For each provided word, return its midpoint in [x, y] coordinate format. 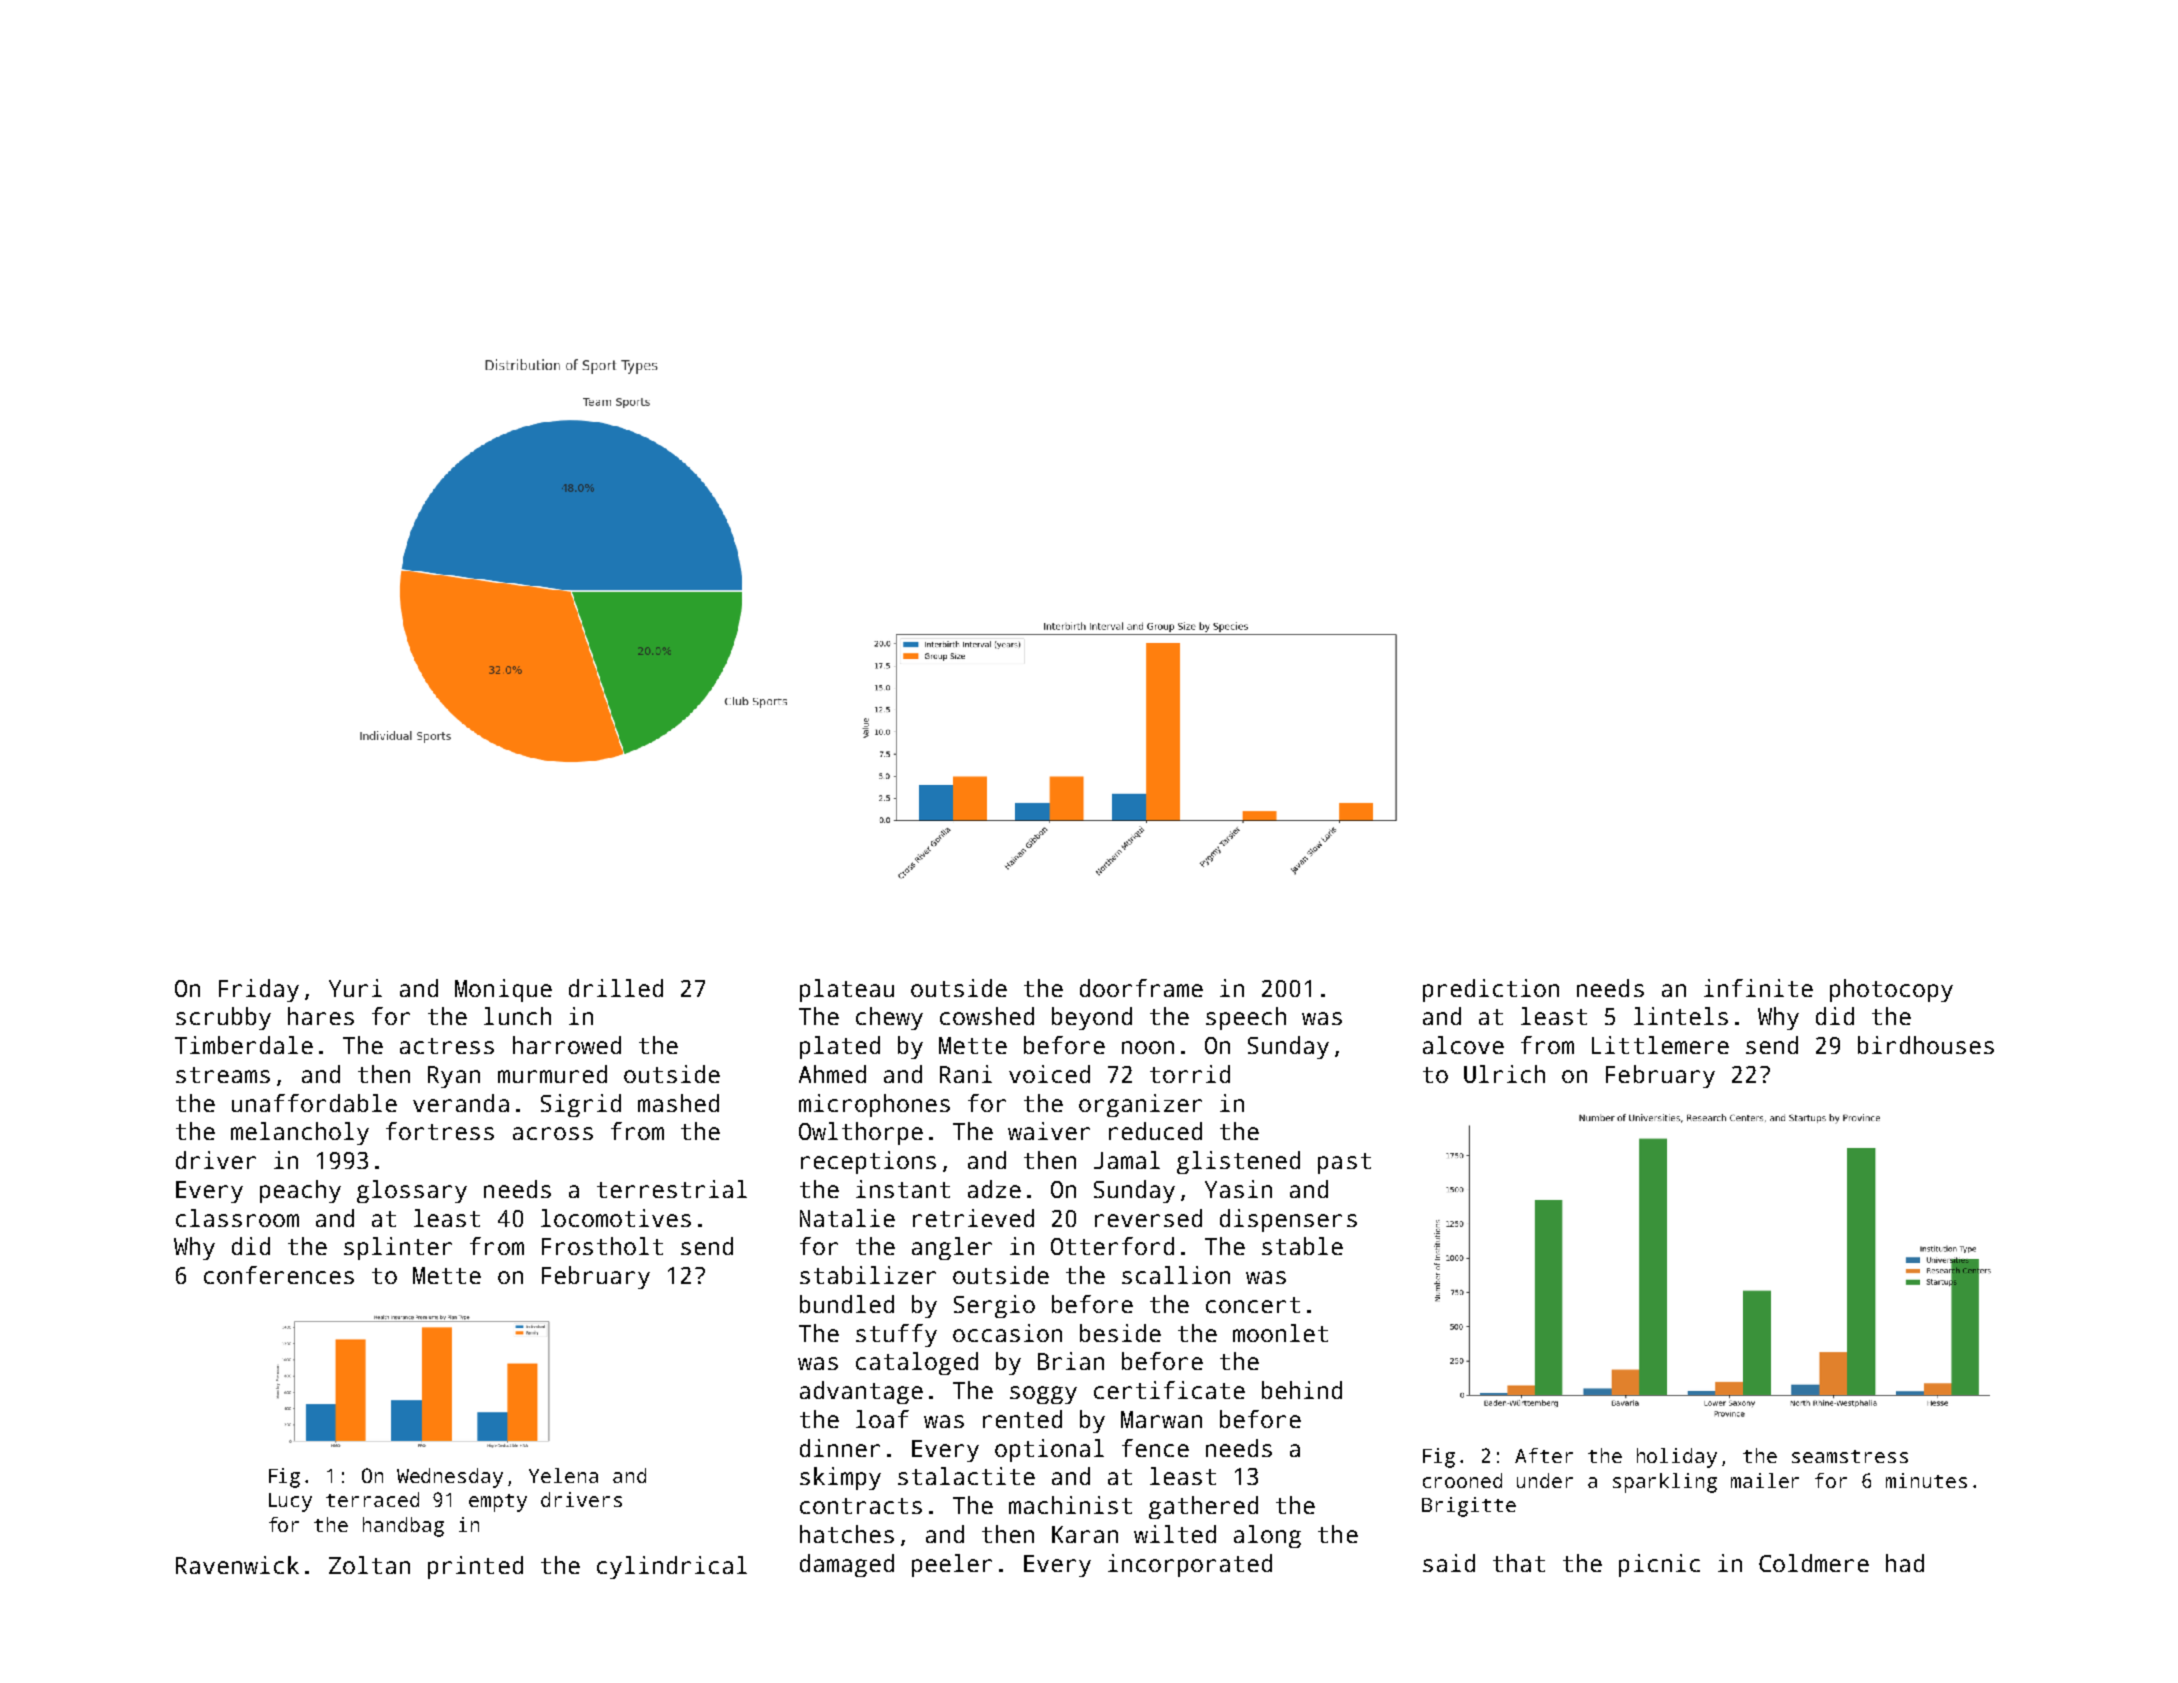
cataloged [917, 1363]
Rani [966, 1074]
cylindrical [672, 1567]
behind [1302, 1390]
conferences [279, 1275]
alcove [1463, 1045]
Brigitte [1469, 1507]
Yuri [355, 988]
